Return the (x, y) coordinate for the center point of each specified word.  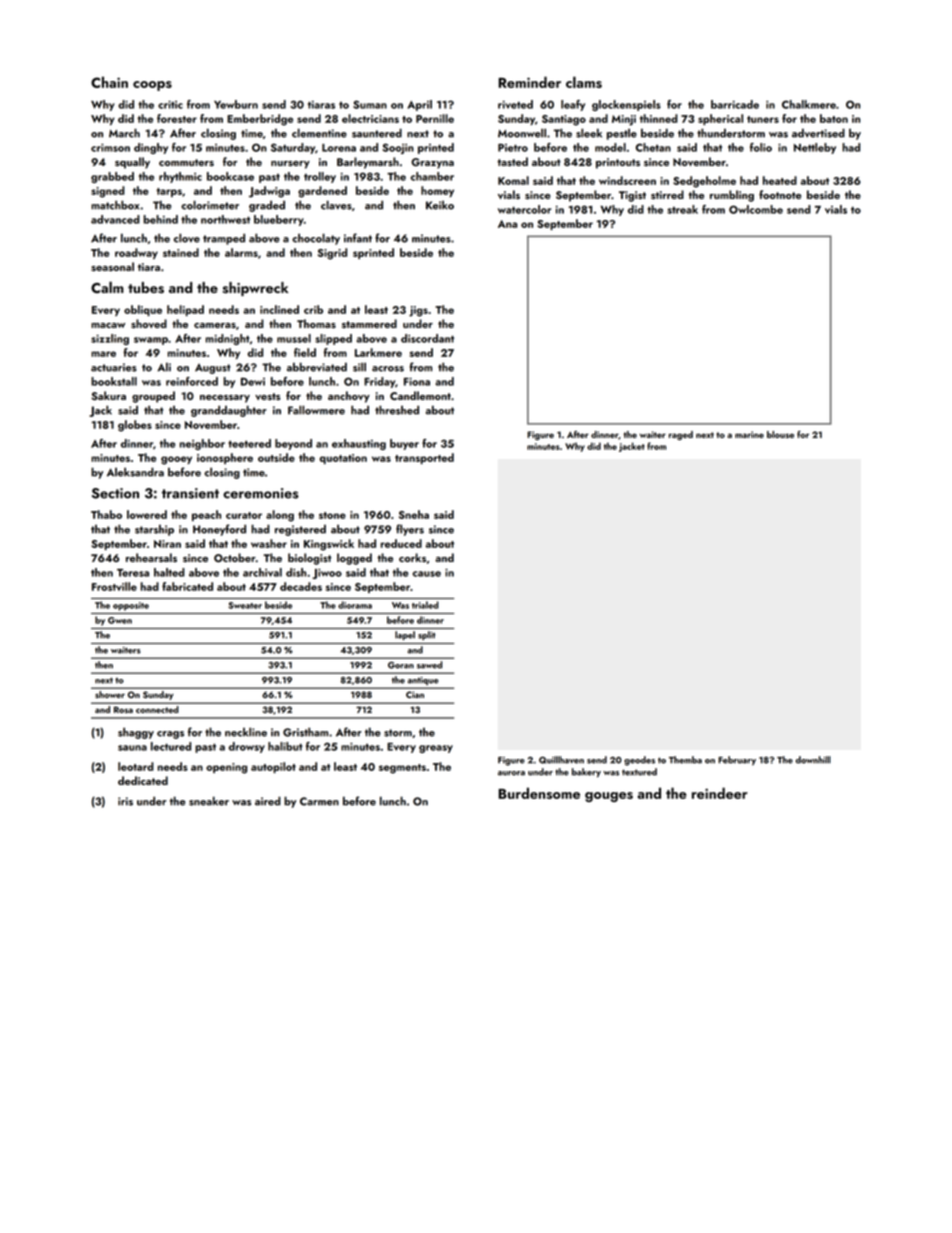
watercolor (524, 209)
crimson (110, 148)
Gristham (305, 732)
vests (268, 396)
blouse (780, 434)
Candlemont (420, 395)
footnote (780, 194)
